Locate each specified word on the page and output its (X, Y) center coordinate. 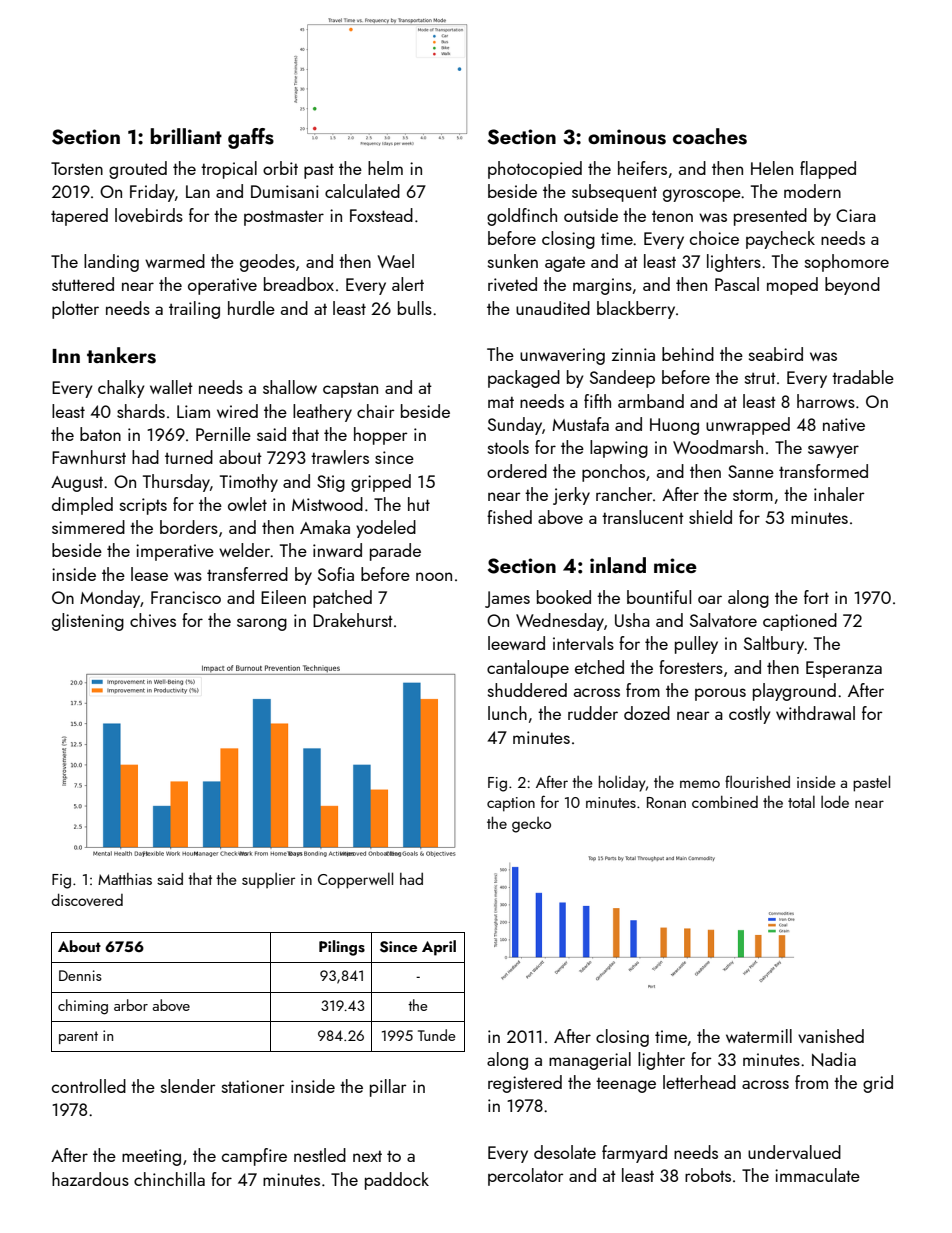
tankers (121, 355)
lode (835, 801)
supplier (268, 880)
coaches (710, 136)
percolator (526, 1177)
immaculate (817, 1175)
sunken (513, 261)
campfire (254, 1157)
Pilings (342, 948)
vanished (831, 1036)
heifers (642, 168)
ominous (627, 137)
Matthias (125, 879)
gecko (531, 825)
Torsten (77, 168)
